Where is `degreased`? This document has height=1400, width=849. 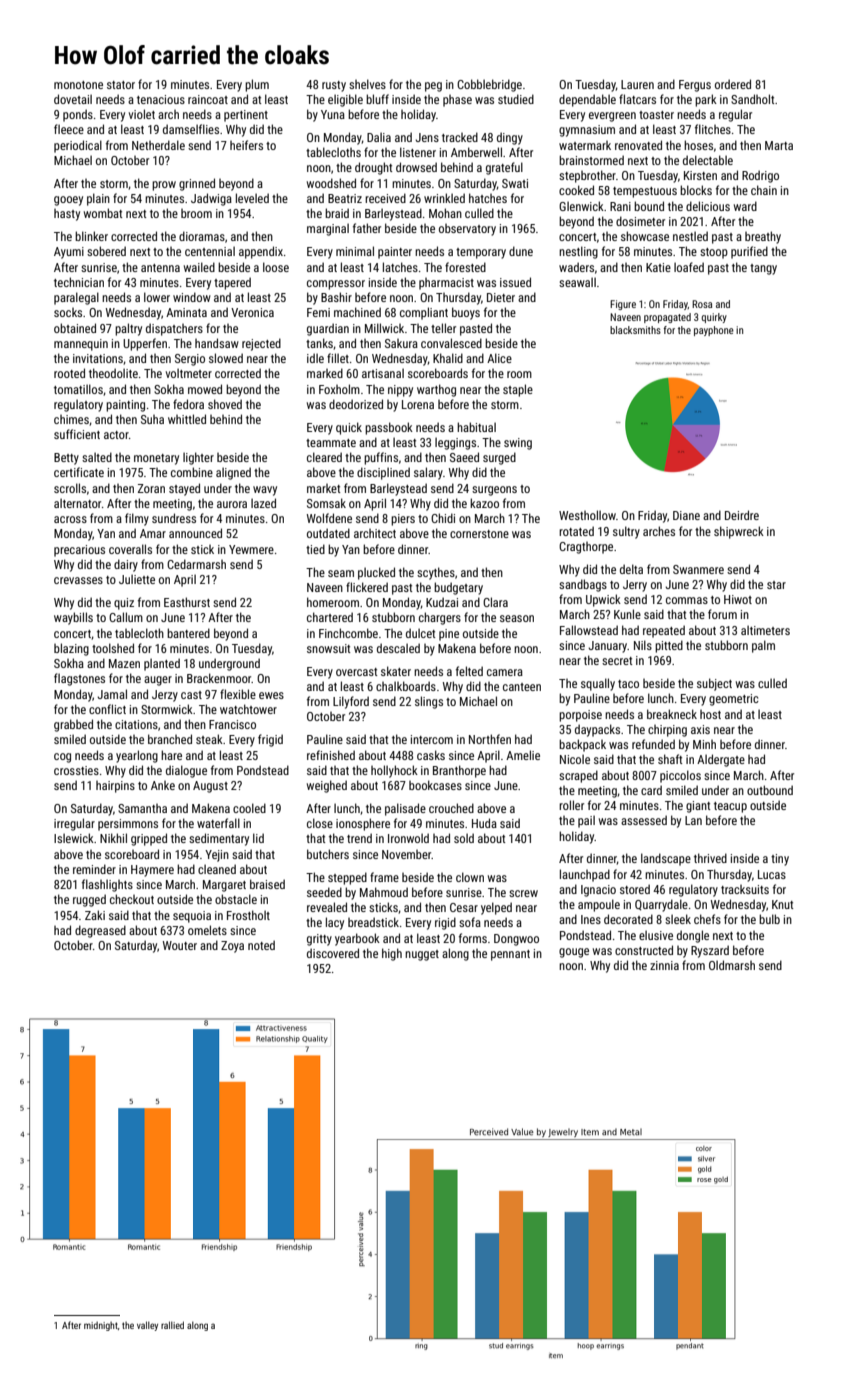 degreased is located at coordinates (100, 931).
